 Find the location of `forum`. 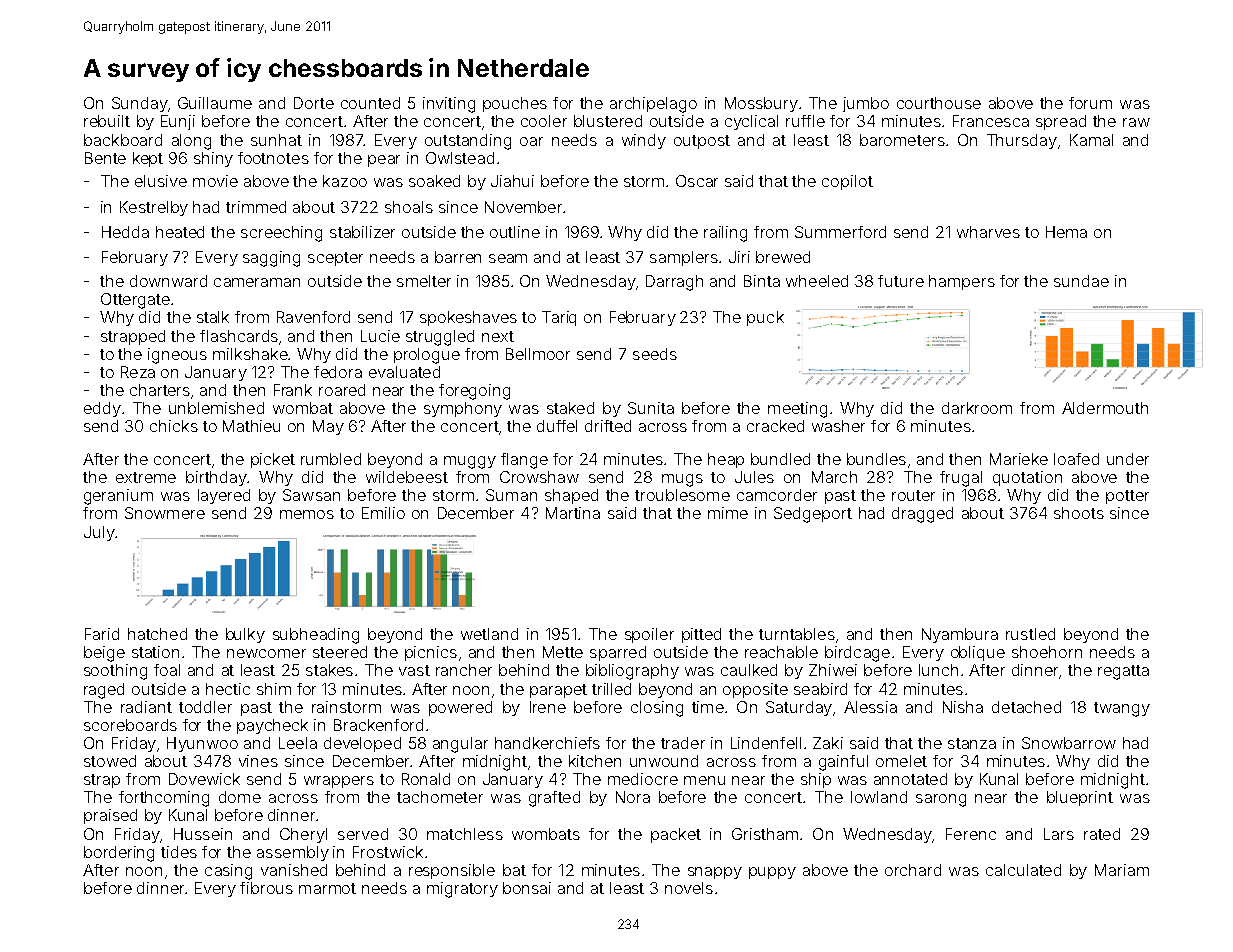

forum is located at coordinates (1090, 103).
